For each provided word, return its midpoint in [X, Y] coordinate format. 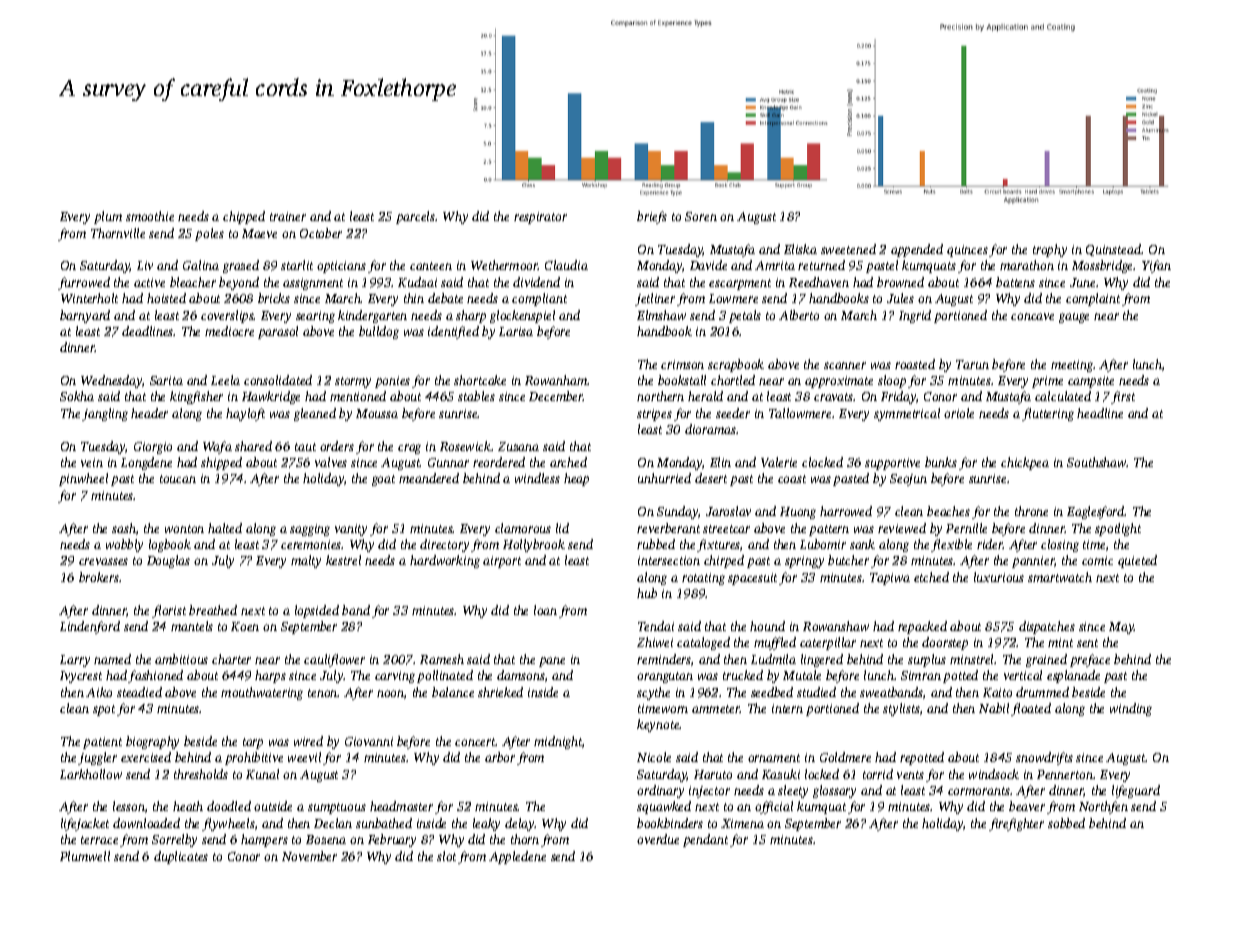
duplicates [181, 857]
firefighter [1016, 824]
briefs [652, 217]
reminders [664, 659]
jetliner [655, 299]
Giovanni [369, 741]
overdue [658, 839]
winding [1131, 709]
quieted [1137, 561]
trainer [288, 216]
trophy [1050, 250]
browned [900, 282]
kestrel [343, 560]
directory [444, 545]
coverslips [227, 316]
